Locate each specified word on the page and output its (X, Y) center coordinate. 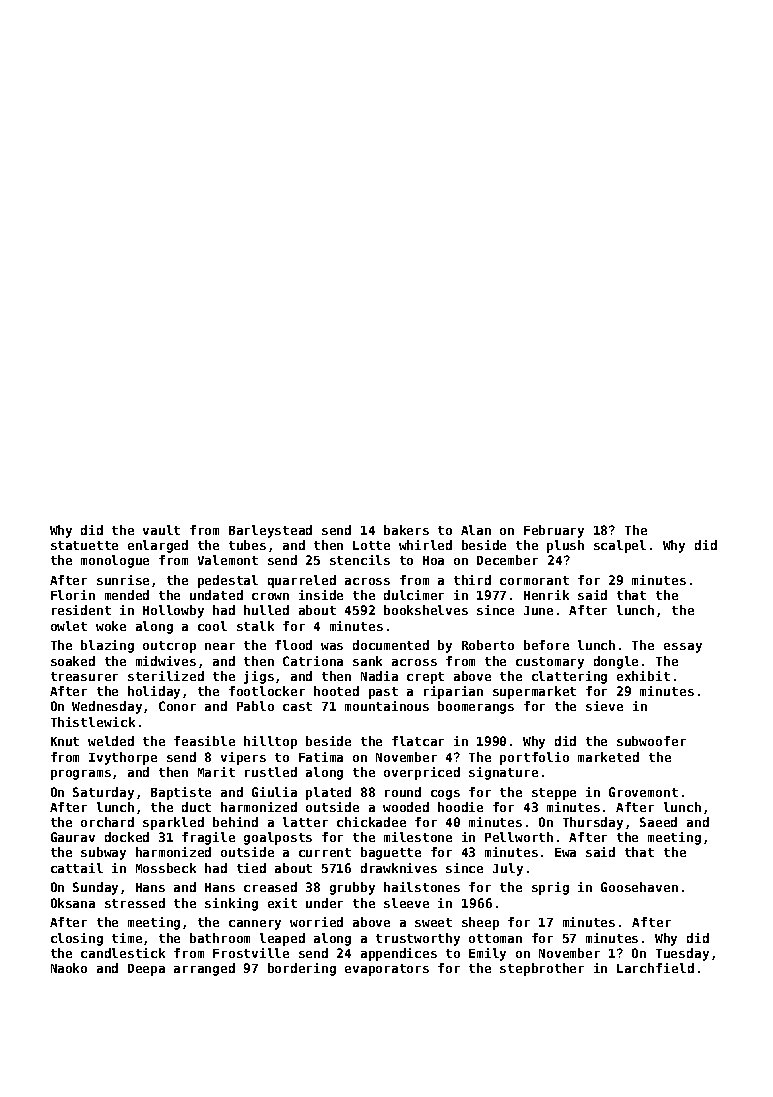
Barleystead (270, 531)
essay (683, 648)
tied (251, 868)
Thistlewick (93, 722)
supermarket (534, 692)
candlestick (123, 953)
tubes (247, 545)
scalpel (620, 546)
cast (297, 706)
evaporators (387, 970)
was (332, 646)
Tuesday (682, 954)
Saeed (658, 822)
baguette (391, 853)
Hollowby (173, 611)
